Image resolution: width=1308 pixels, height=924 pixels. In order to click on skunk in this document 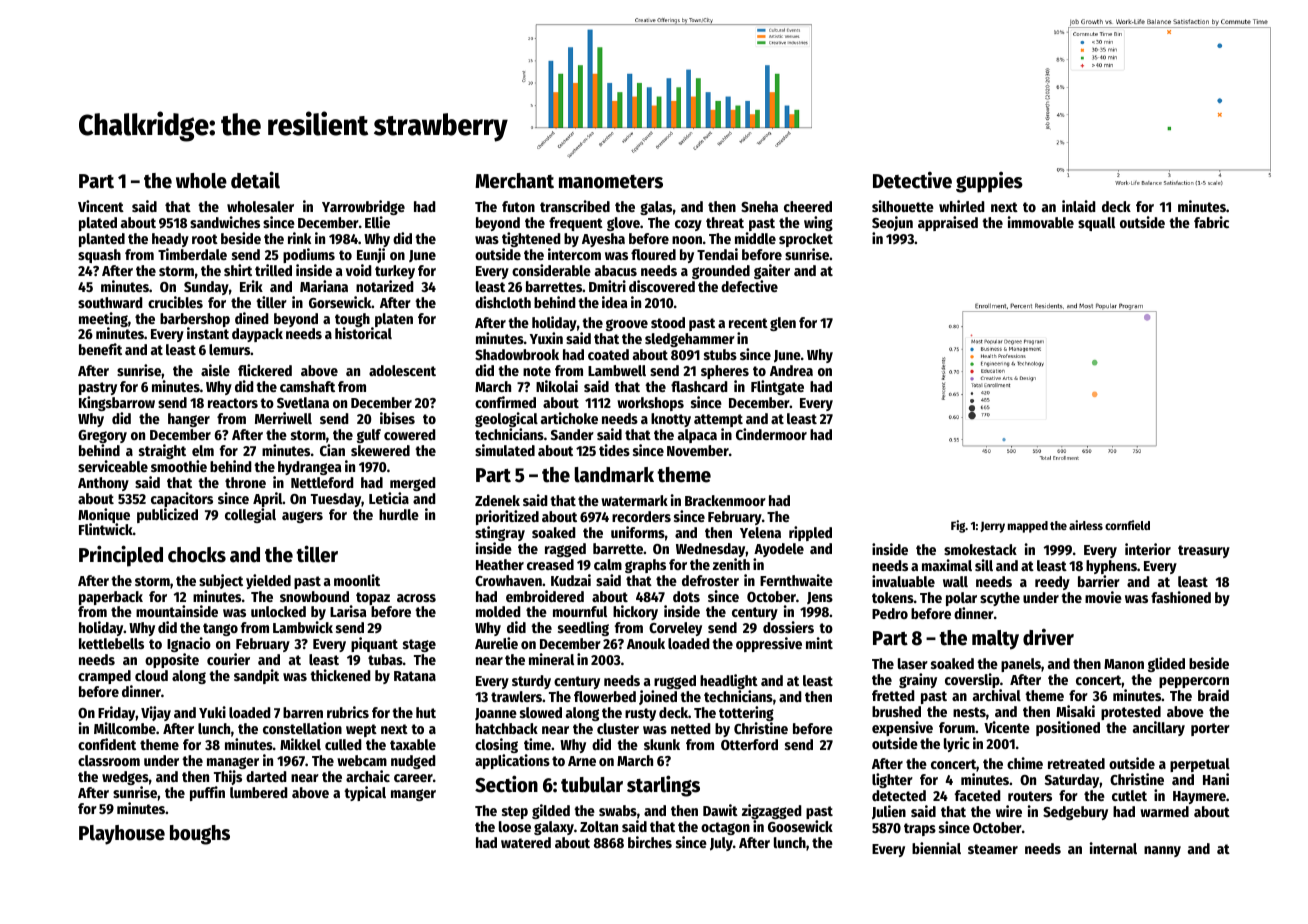, I will do `click(662, 744)`.
